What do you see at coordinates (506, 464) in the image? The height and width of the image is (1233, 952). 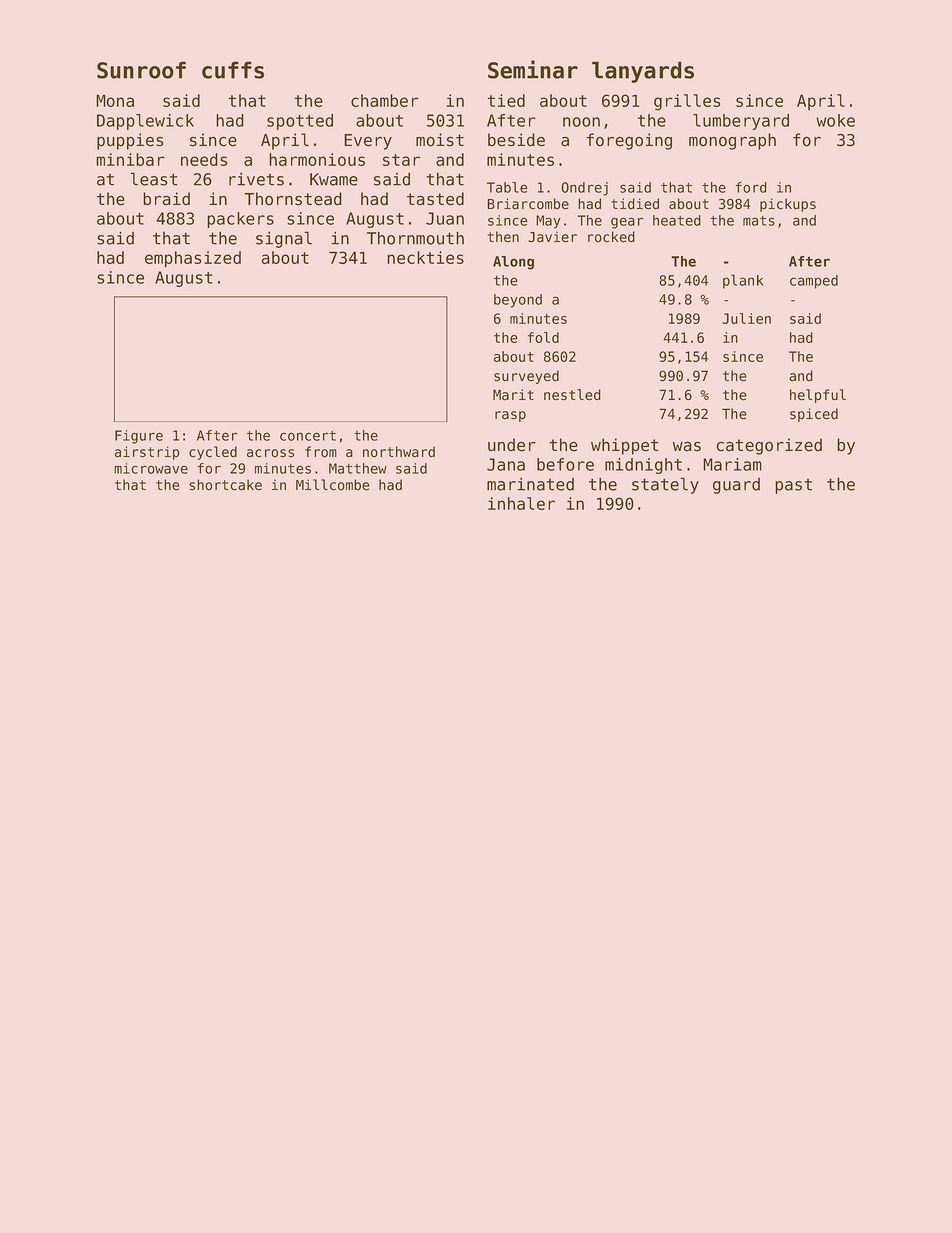 I see `Jana` at bounding box center [506, 464].
